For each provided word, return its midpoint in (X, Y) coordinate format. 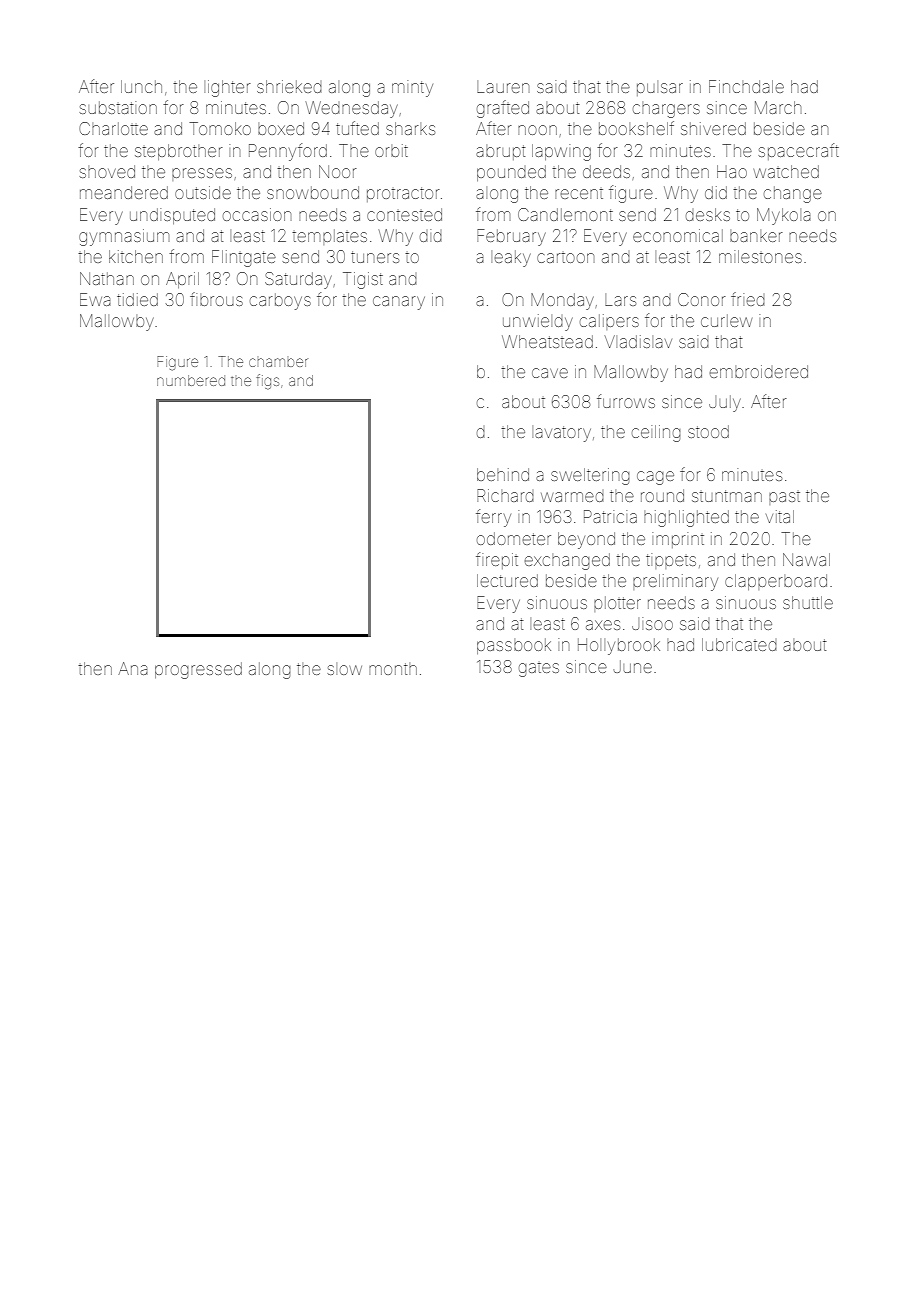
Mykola (784, 216)
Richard (505, 495)
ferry (493, 518)
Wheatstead (547, 341)
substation (118, 107)
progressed (198, 670)
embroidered (758, 371)
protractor (403, 194)
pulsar (660, 88)
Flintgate (244, 258)
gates (539, 670)
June (632, 666)
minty (412, 88)
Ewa (95, 299)
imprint (678, 540)
